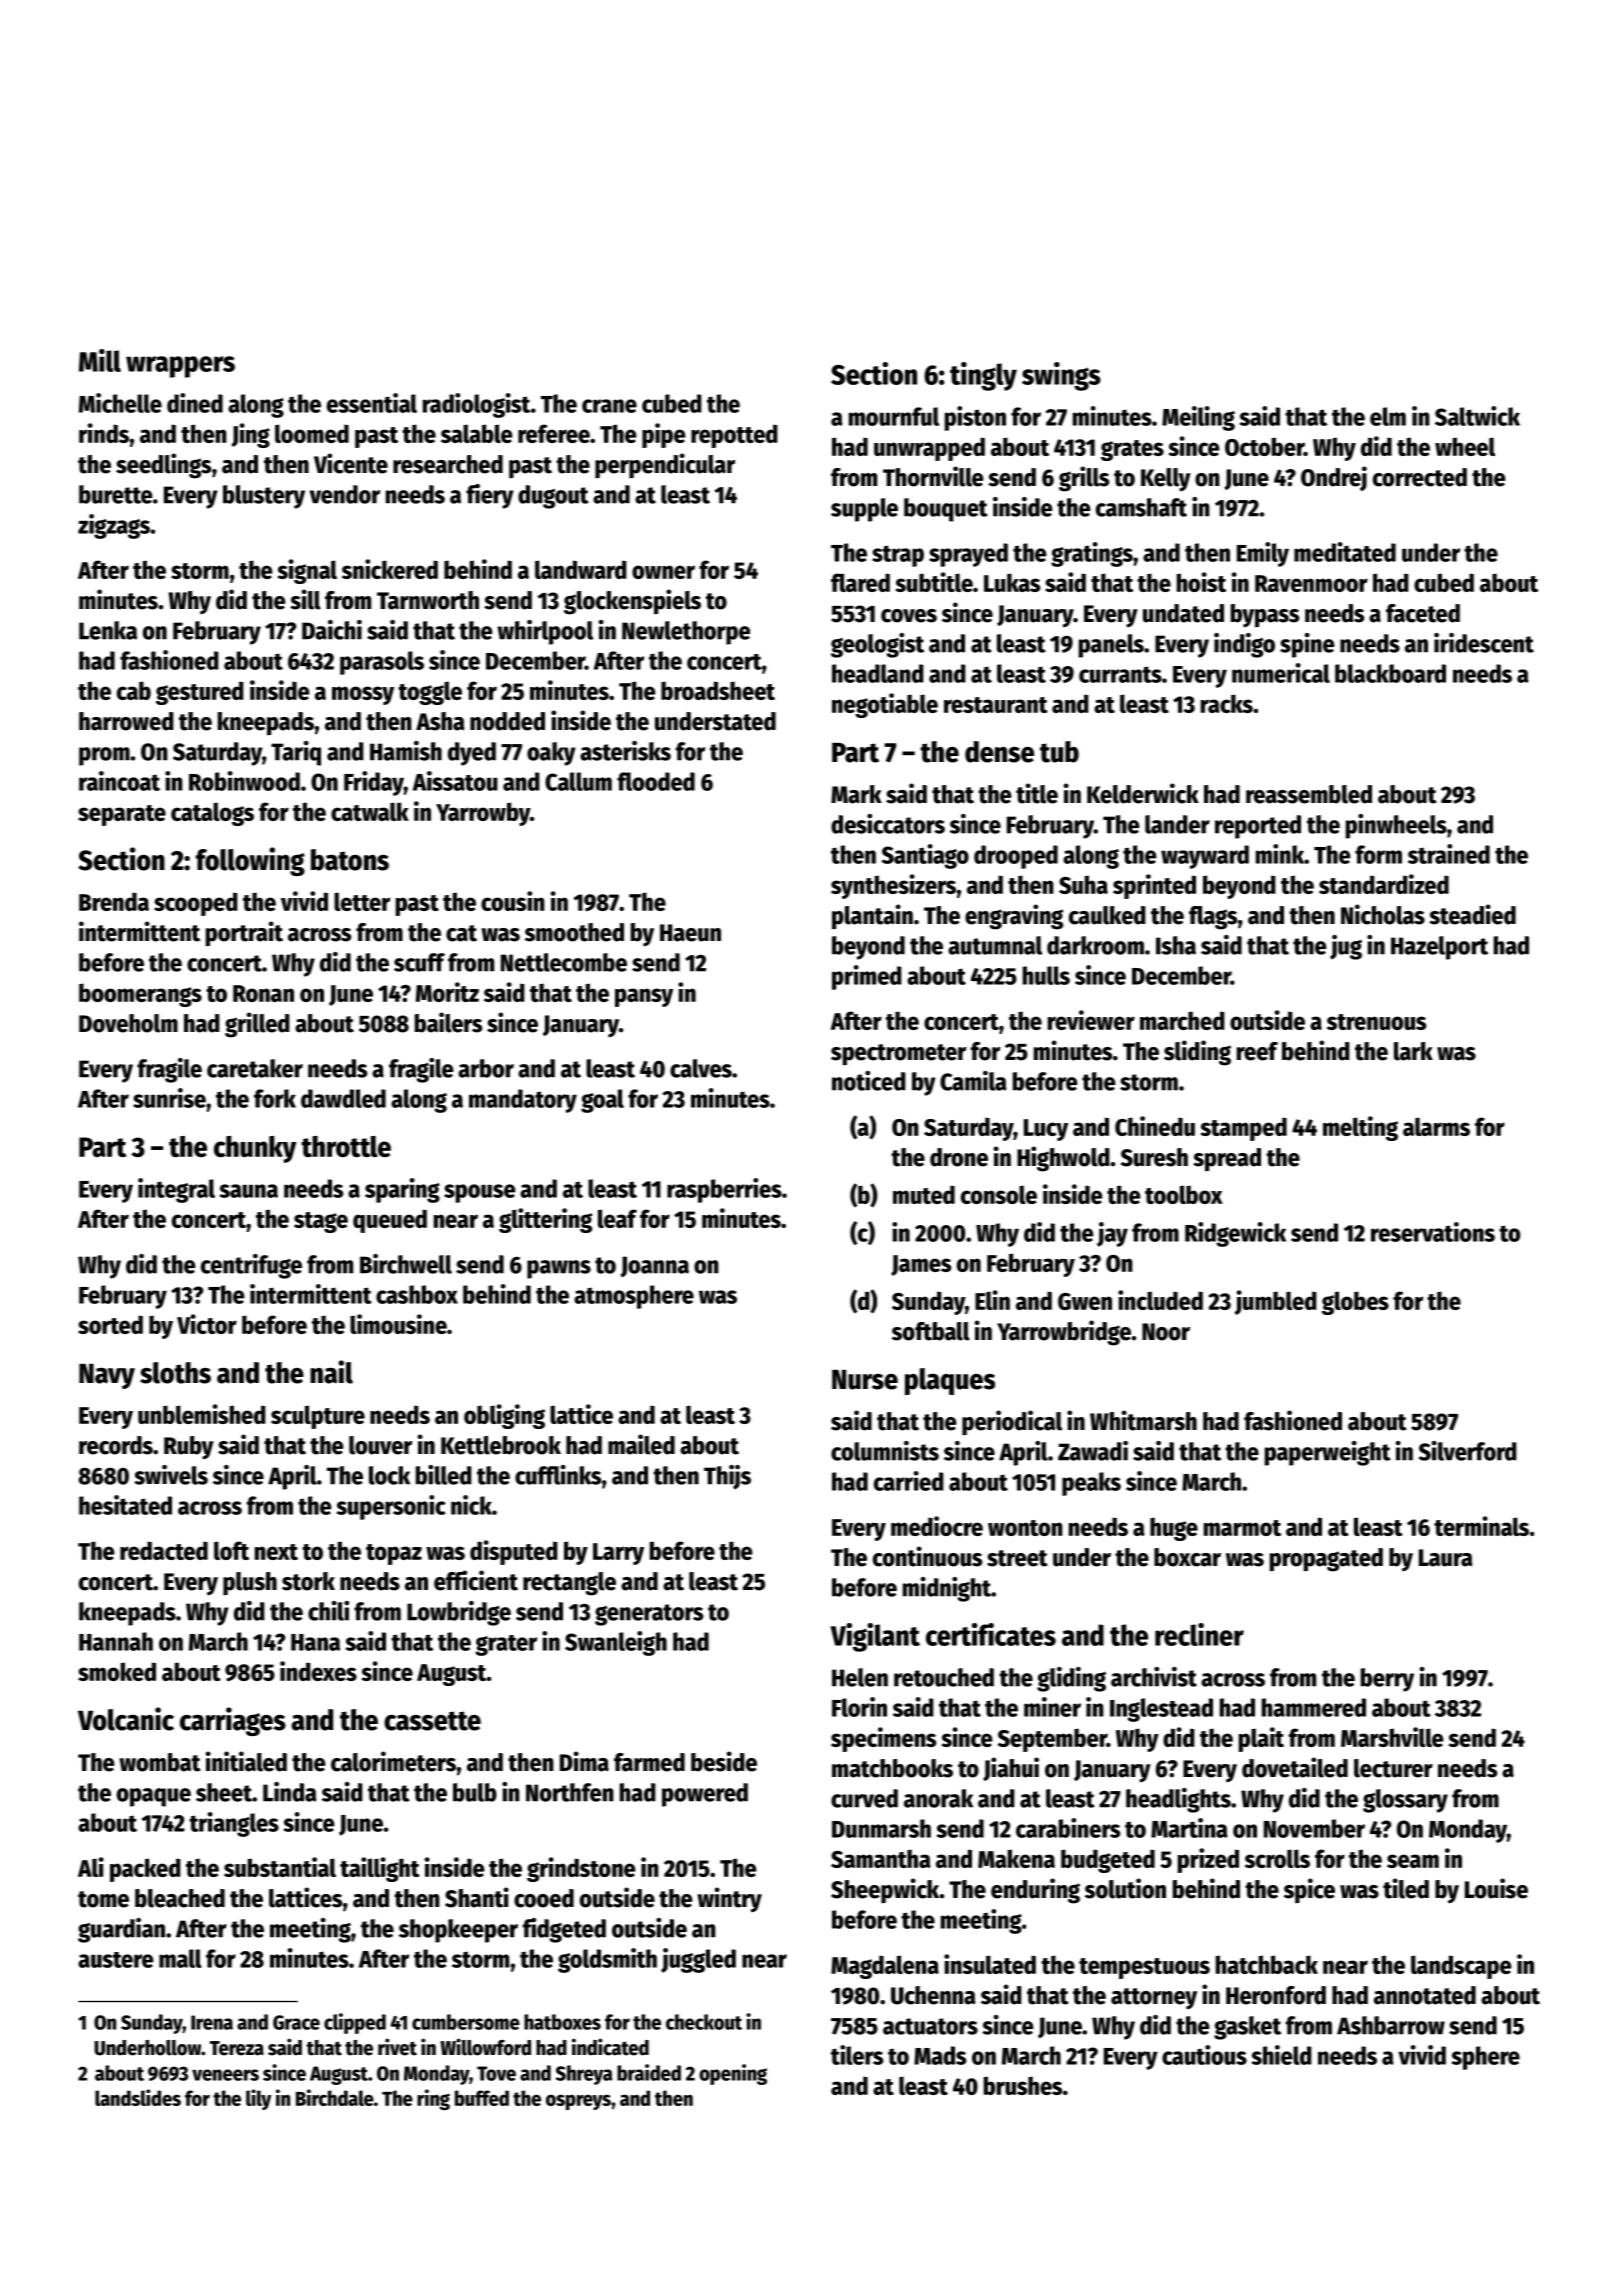 Image resolution: width=1620 pixels, height=2292 pixels. Describe the element at coordinates (428, 600) in the screenshot. I see `Tarnworth` at that location.
